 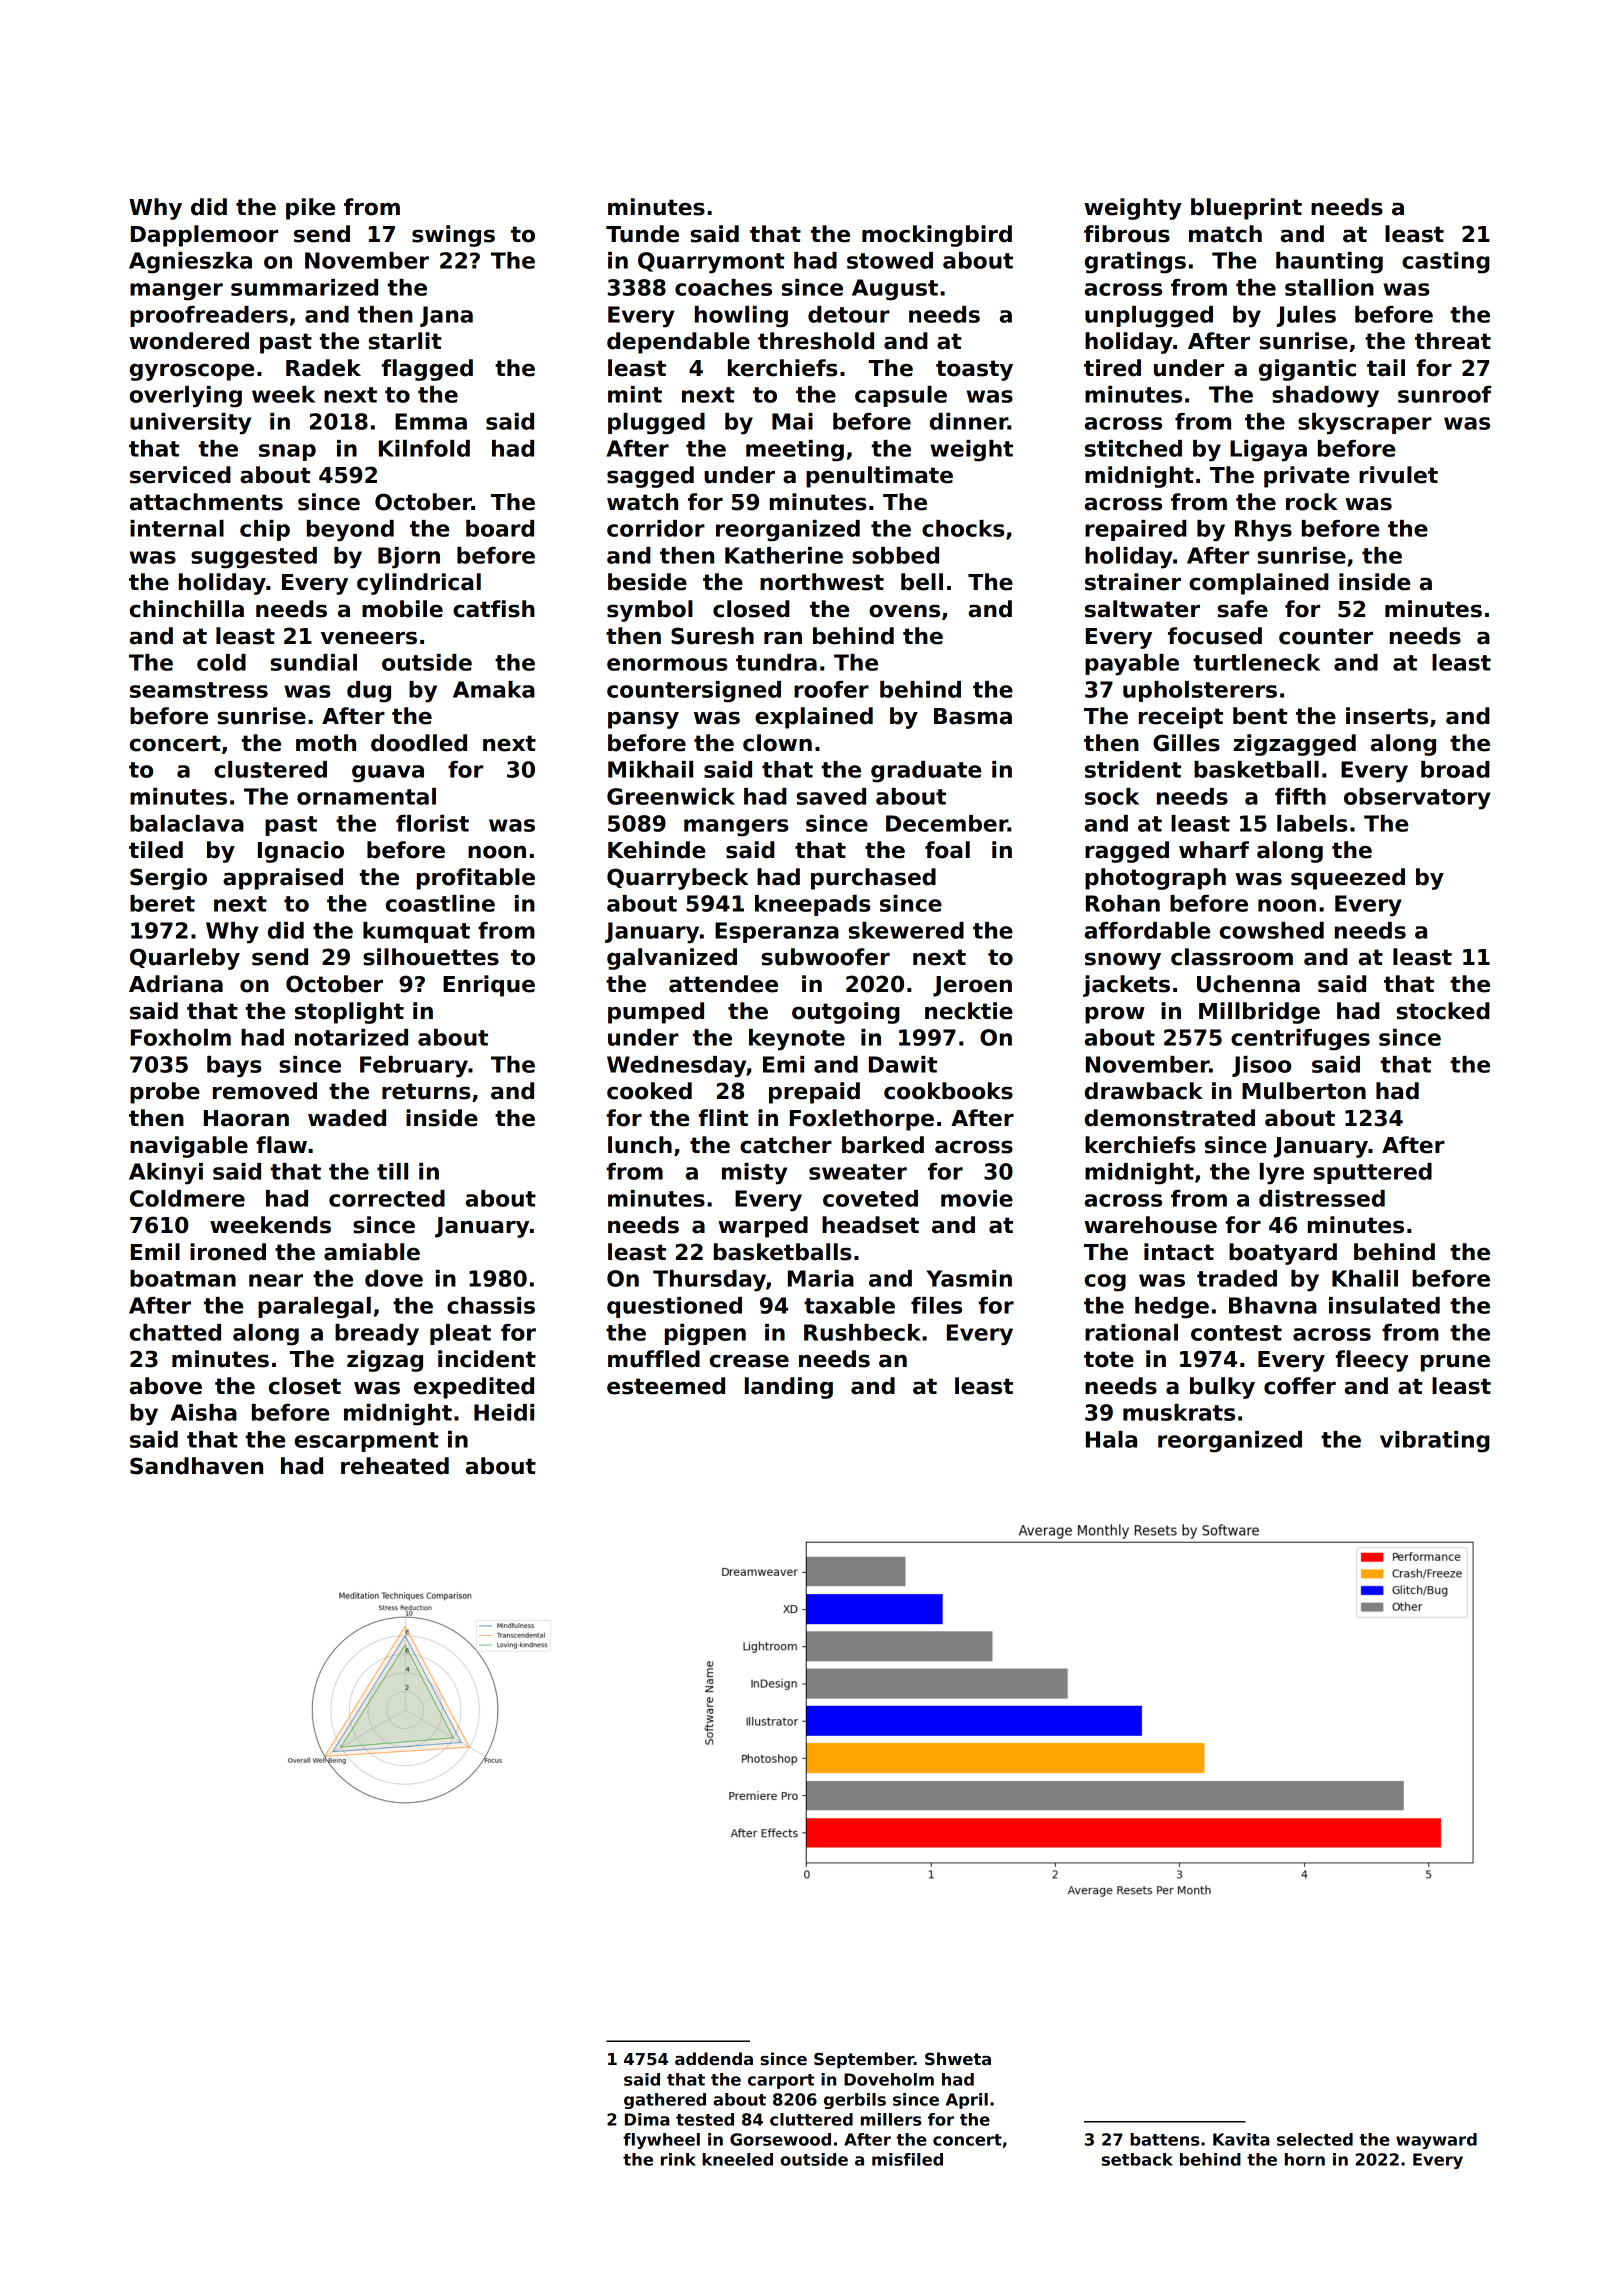 I want to click on Sandhaven, so click(x=196, y=1466).
